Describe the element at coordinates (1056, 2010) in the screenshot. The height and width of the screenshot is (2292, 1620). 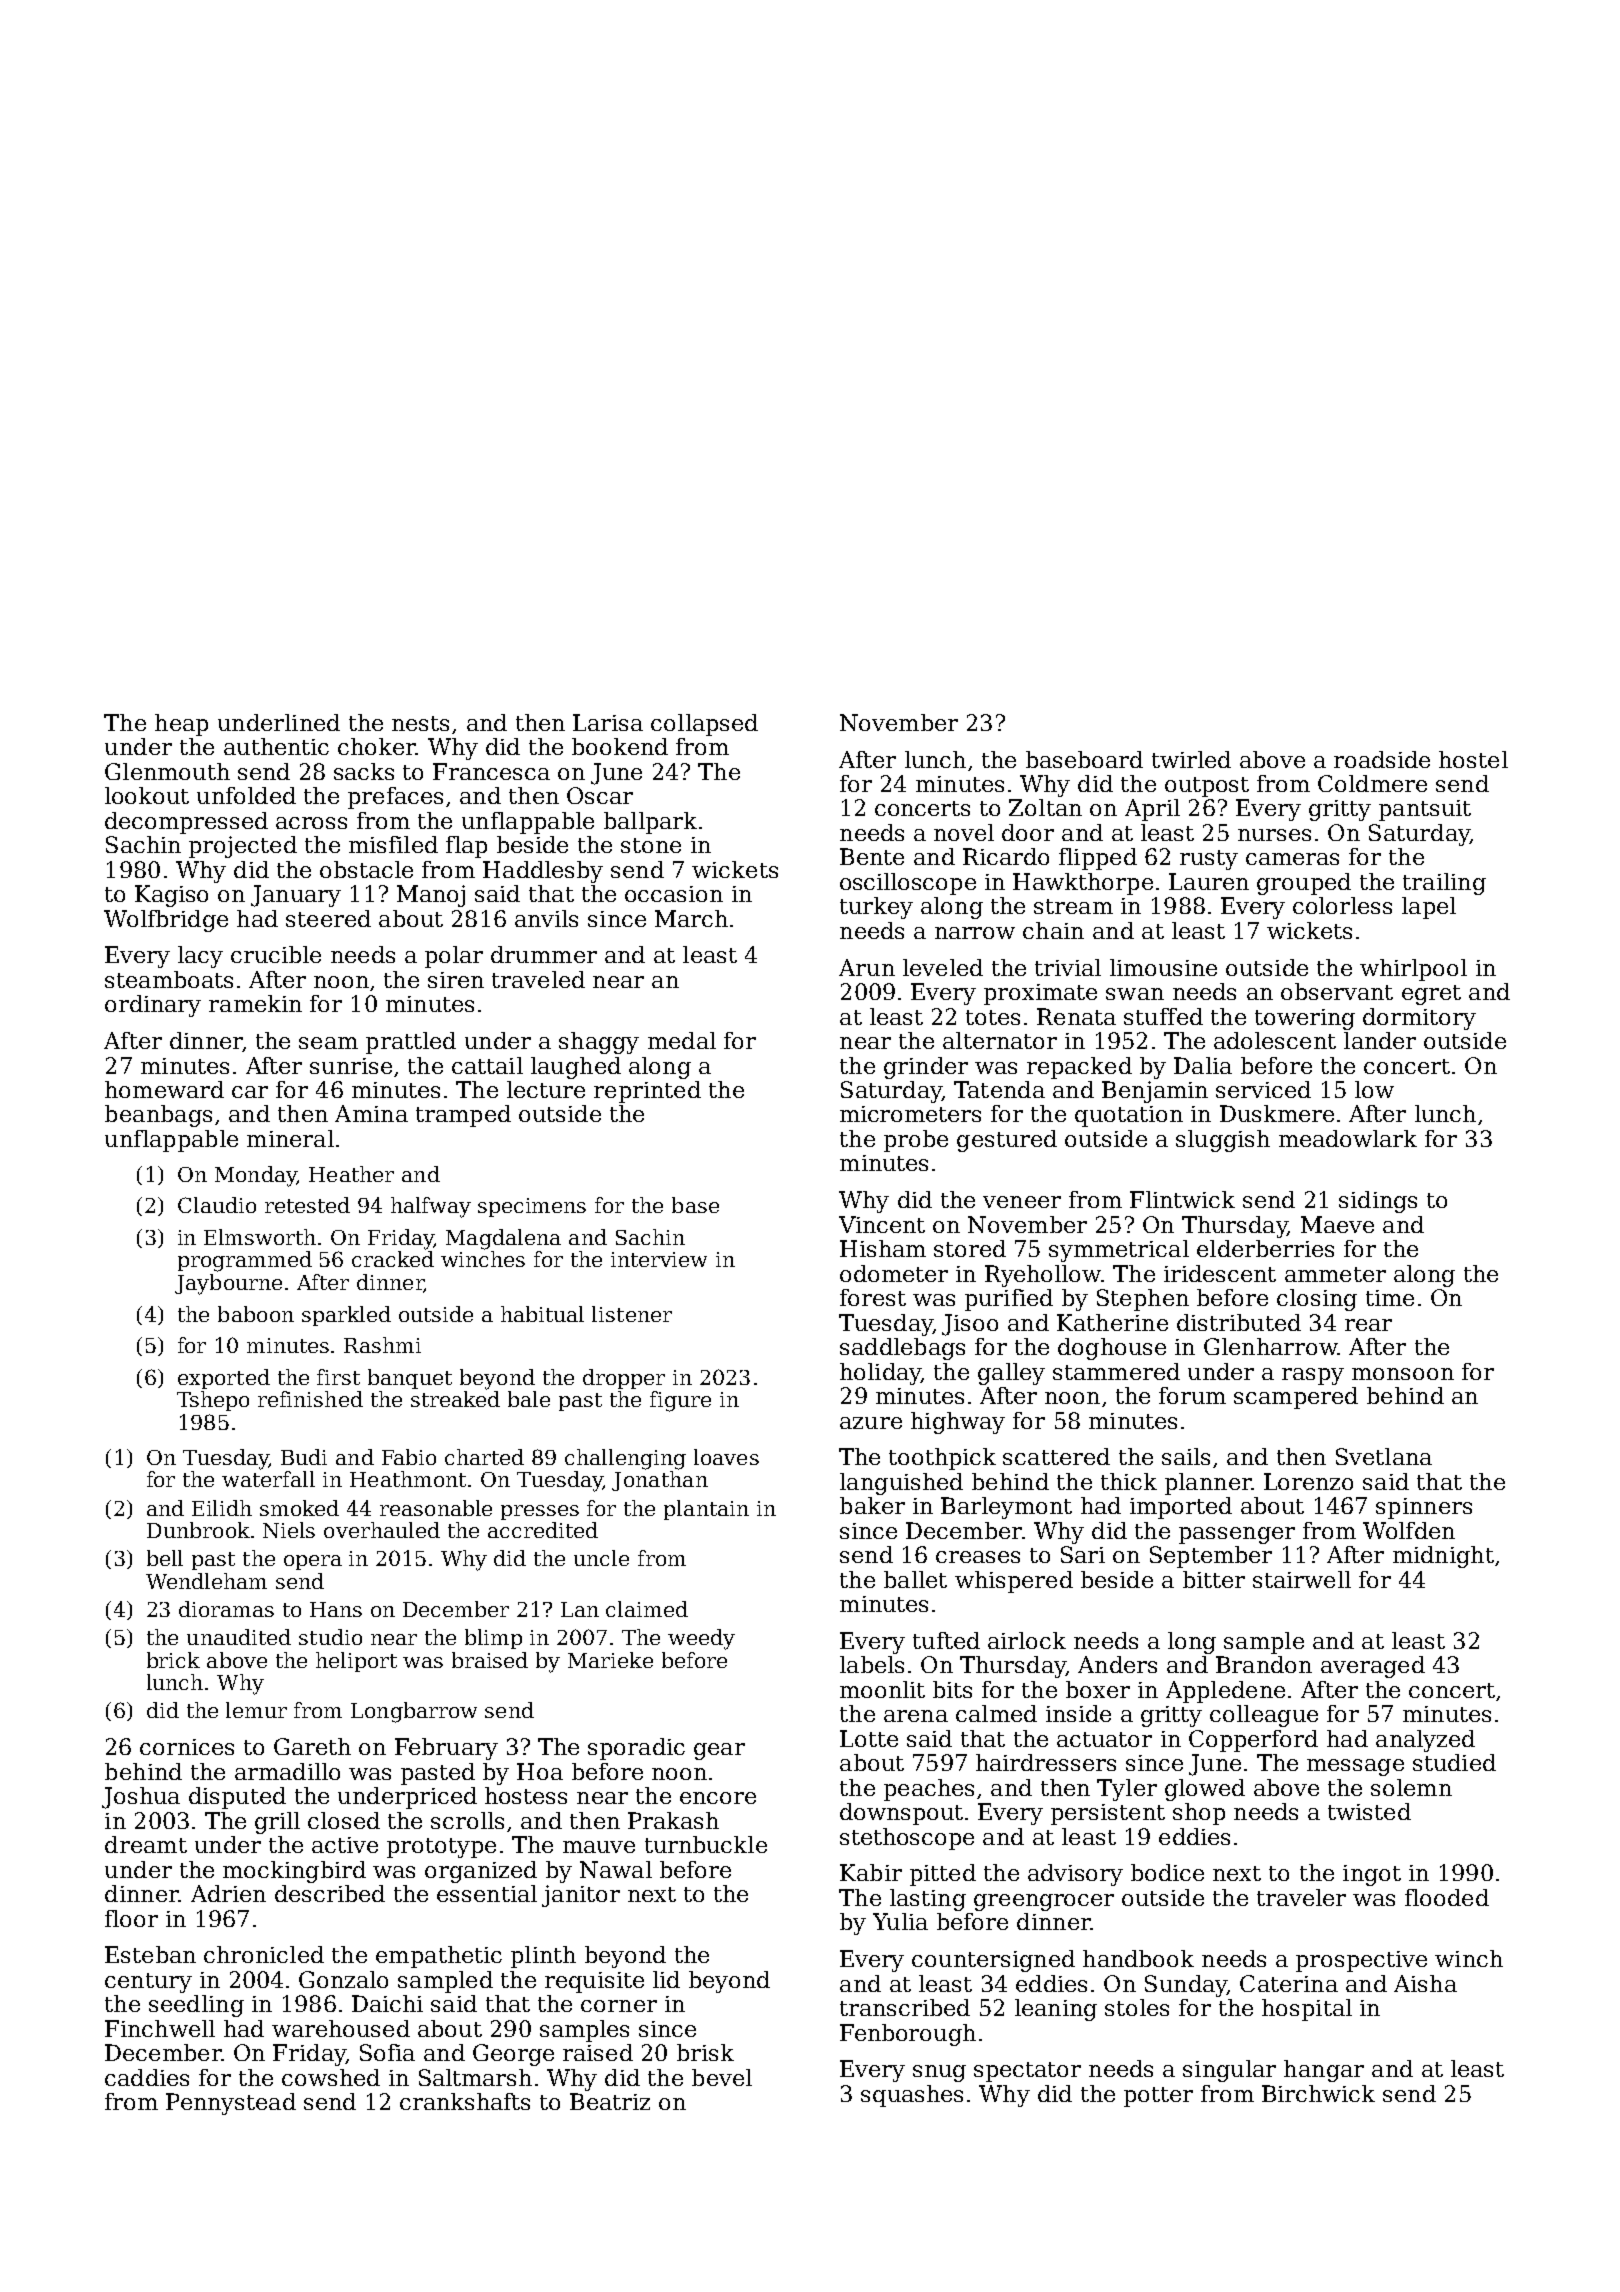
I see `leaning` at that location.
